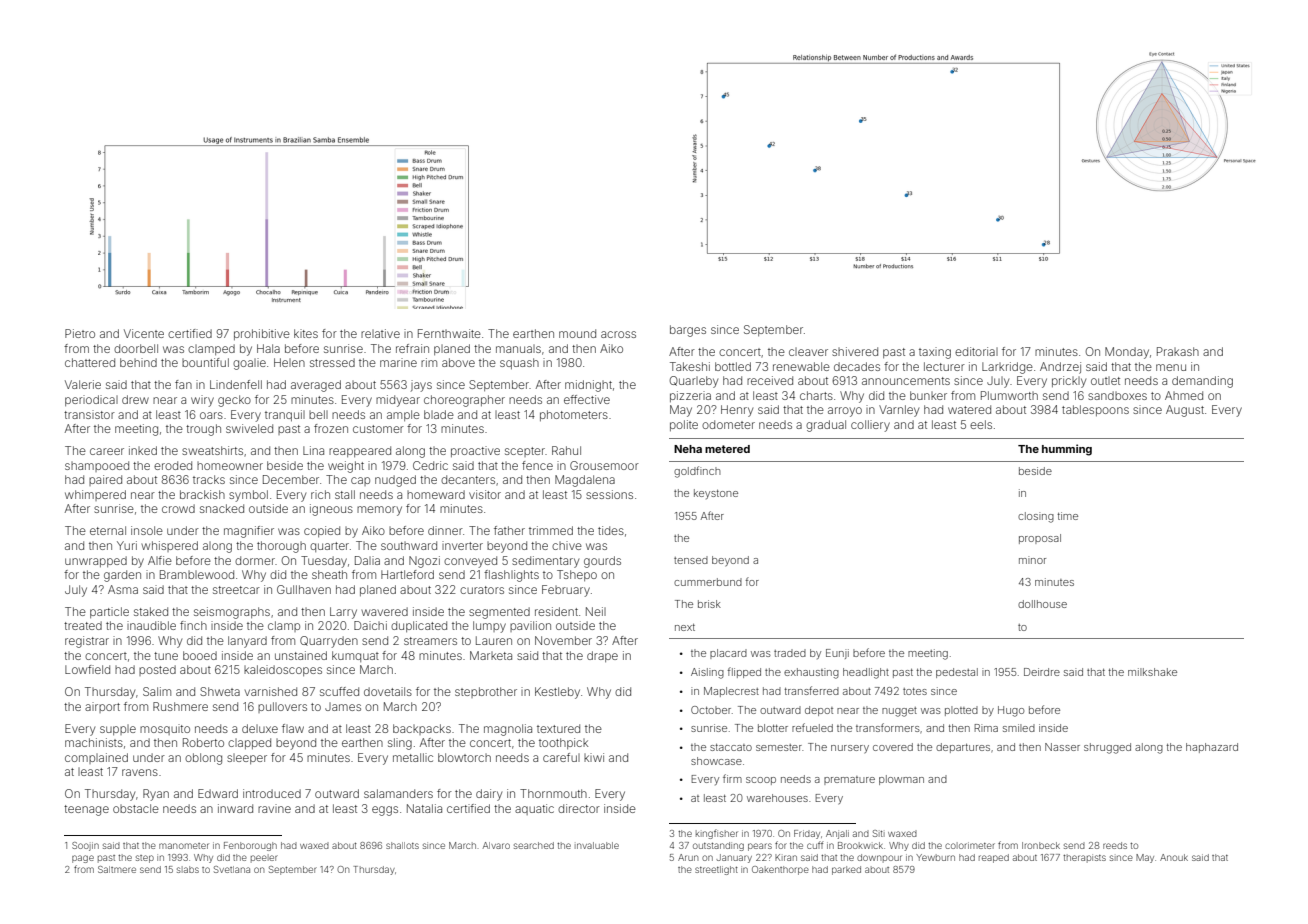 This document has height=924, width=1308. What do you see at coordinates (449, 333) in the document?
I see `Fernthwaite` at bounding box center [449, 333].
